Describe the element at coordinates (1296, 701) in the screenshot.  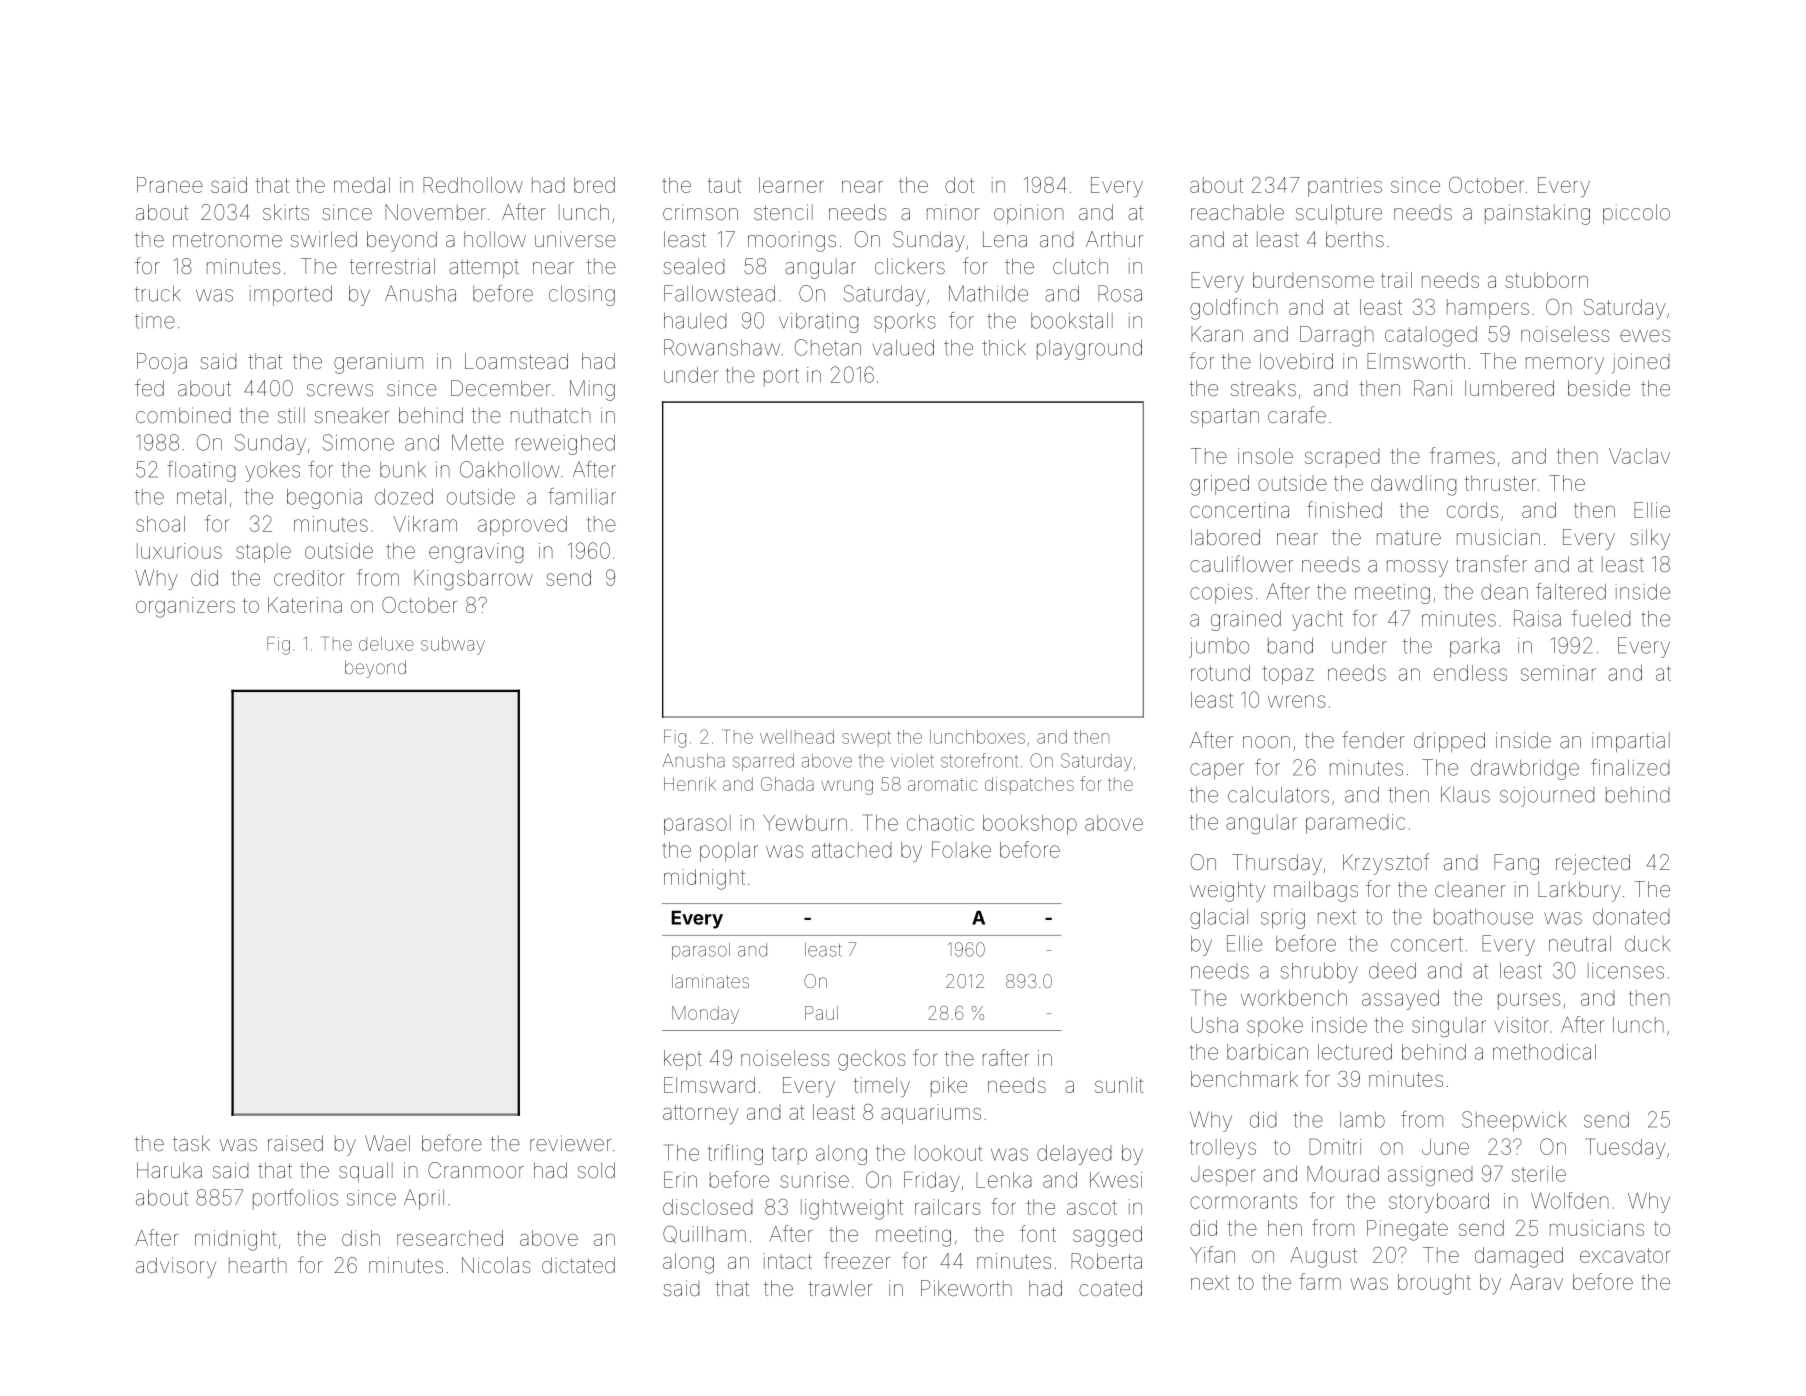
I see `wrens` at that location.
